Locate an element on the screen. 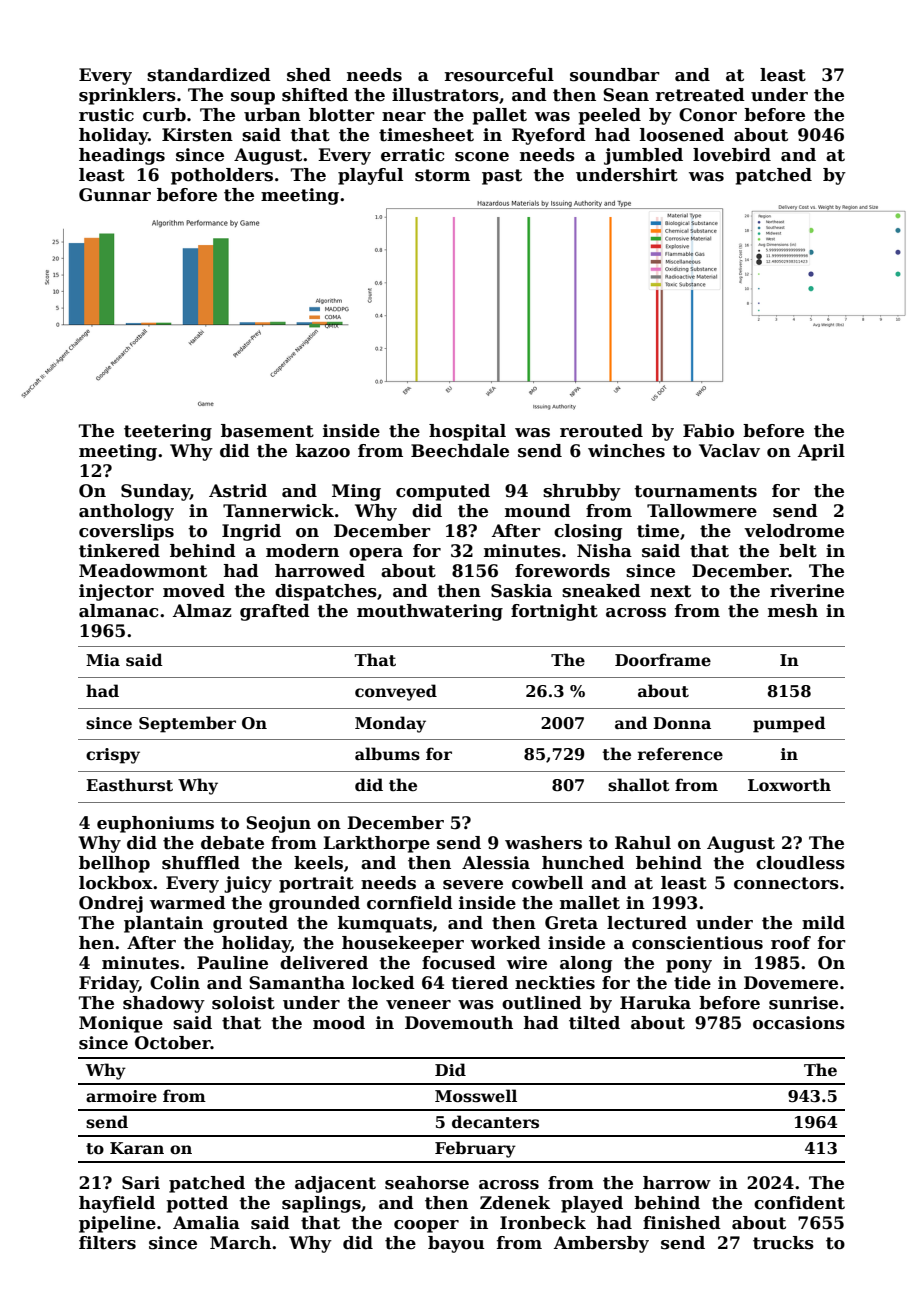  mallet is located at coordinates (590, 903).
